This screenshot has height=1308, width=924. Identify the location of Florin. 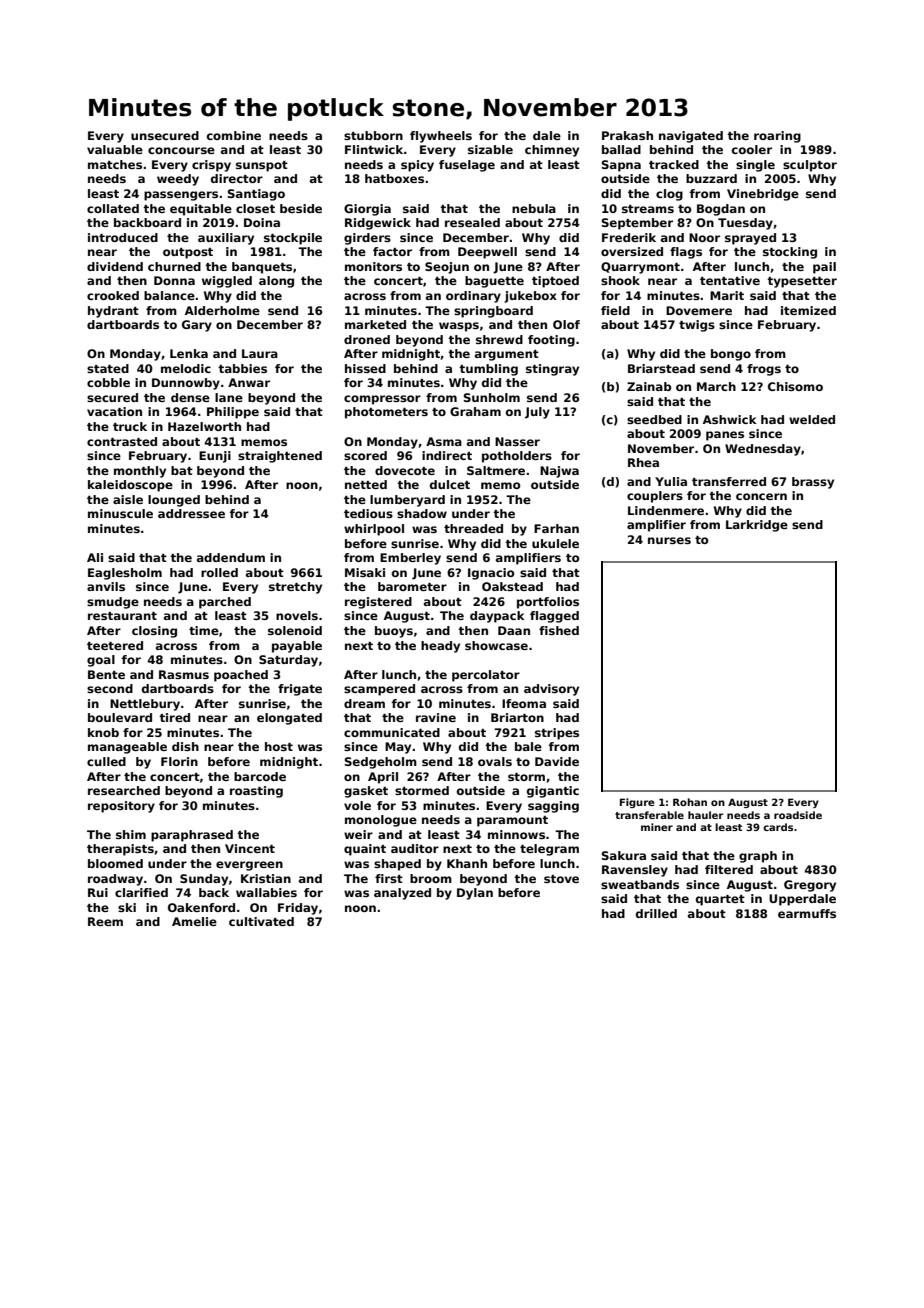
(179, 761).
